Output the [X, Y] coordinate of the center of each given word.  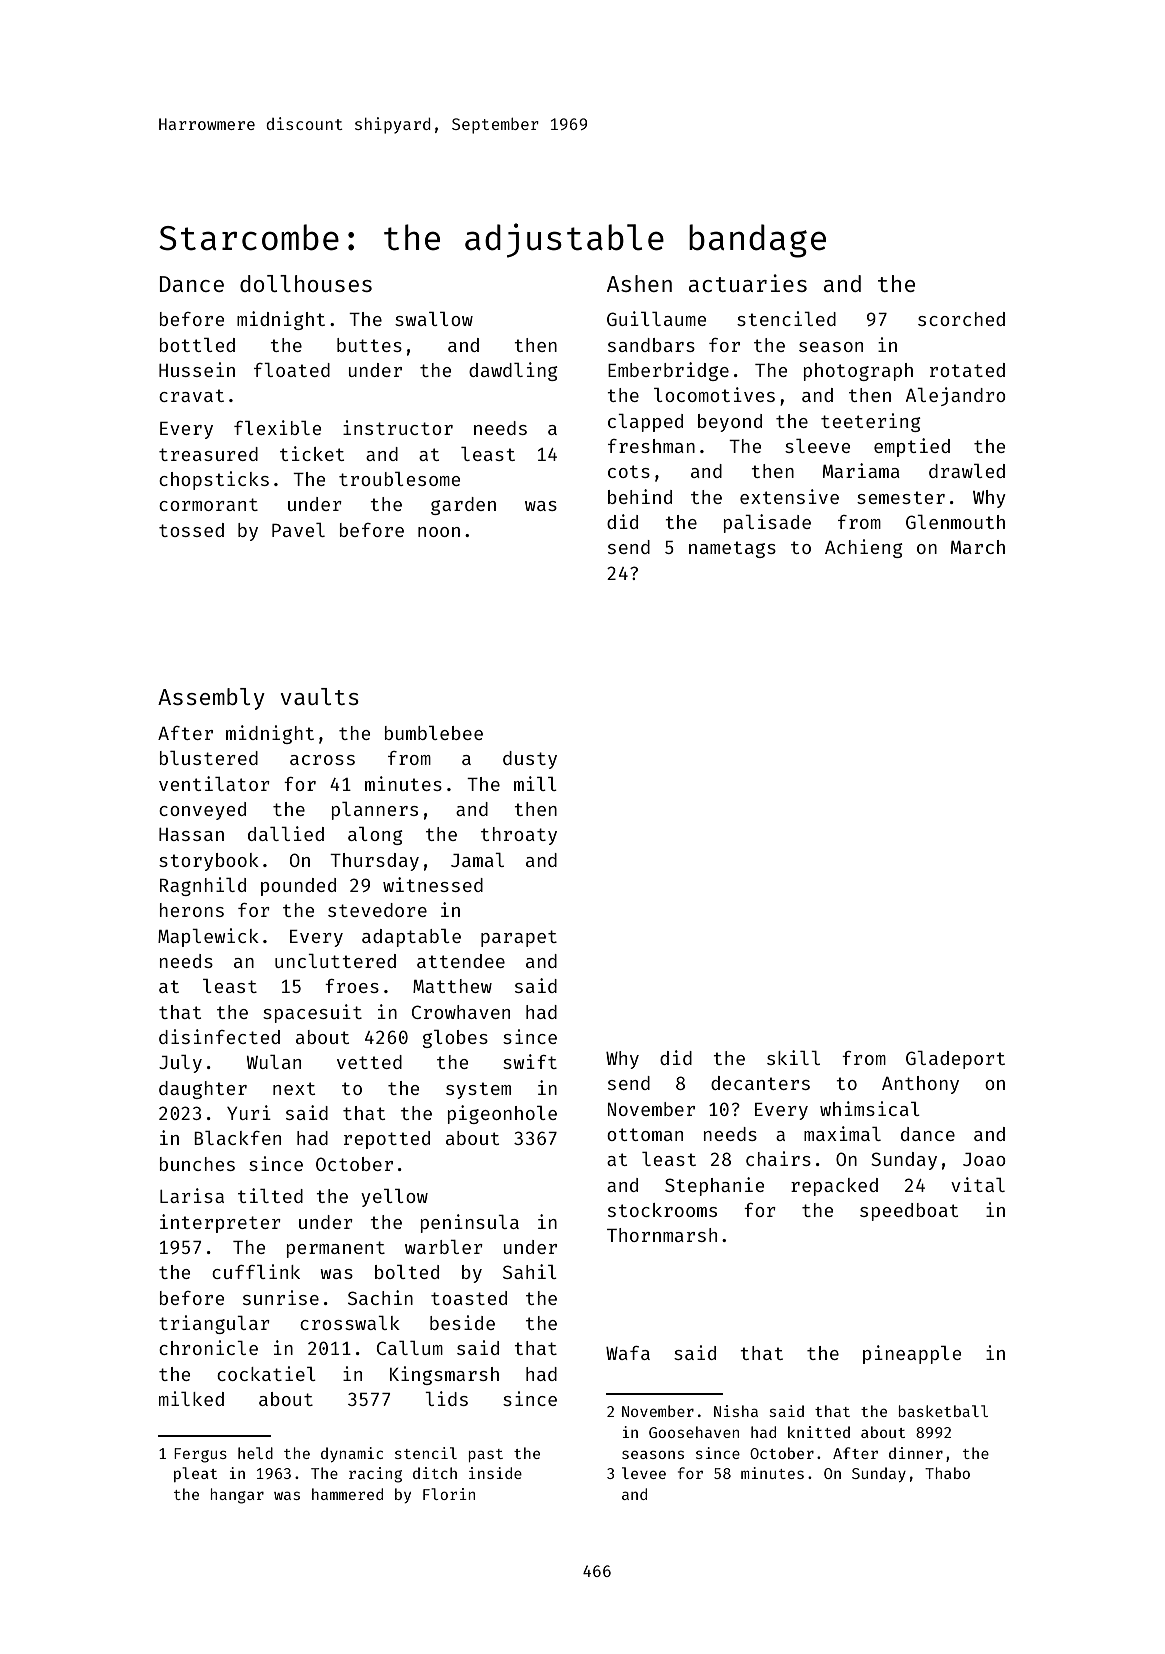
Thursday [374, 862]
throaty [519, 836]
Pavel [298, 530]
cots [629, 471]
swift [530, 1061]
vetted [369, 1062]
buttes [369, 345]
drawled [967, 471]
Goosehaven [694, 1432]
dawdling [513, 371]
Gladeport [955, 1060]
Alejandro [956, 396]
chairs [778, 1158]
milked [191, 1398]
